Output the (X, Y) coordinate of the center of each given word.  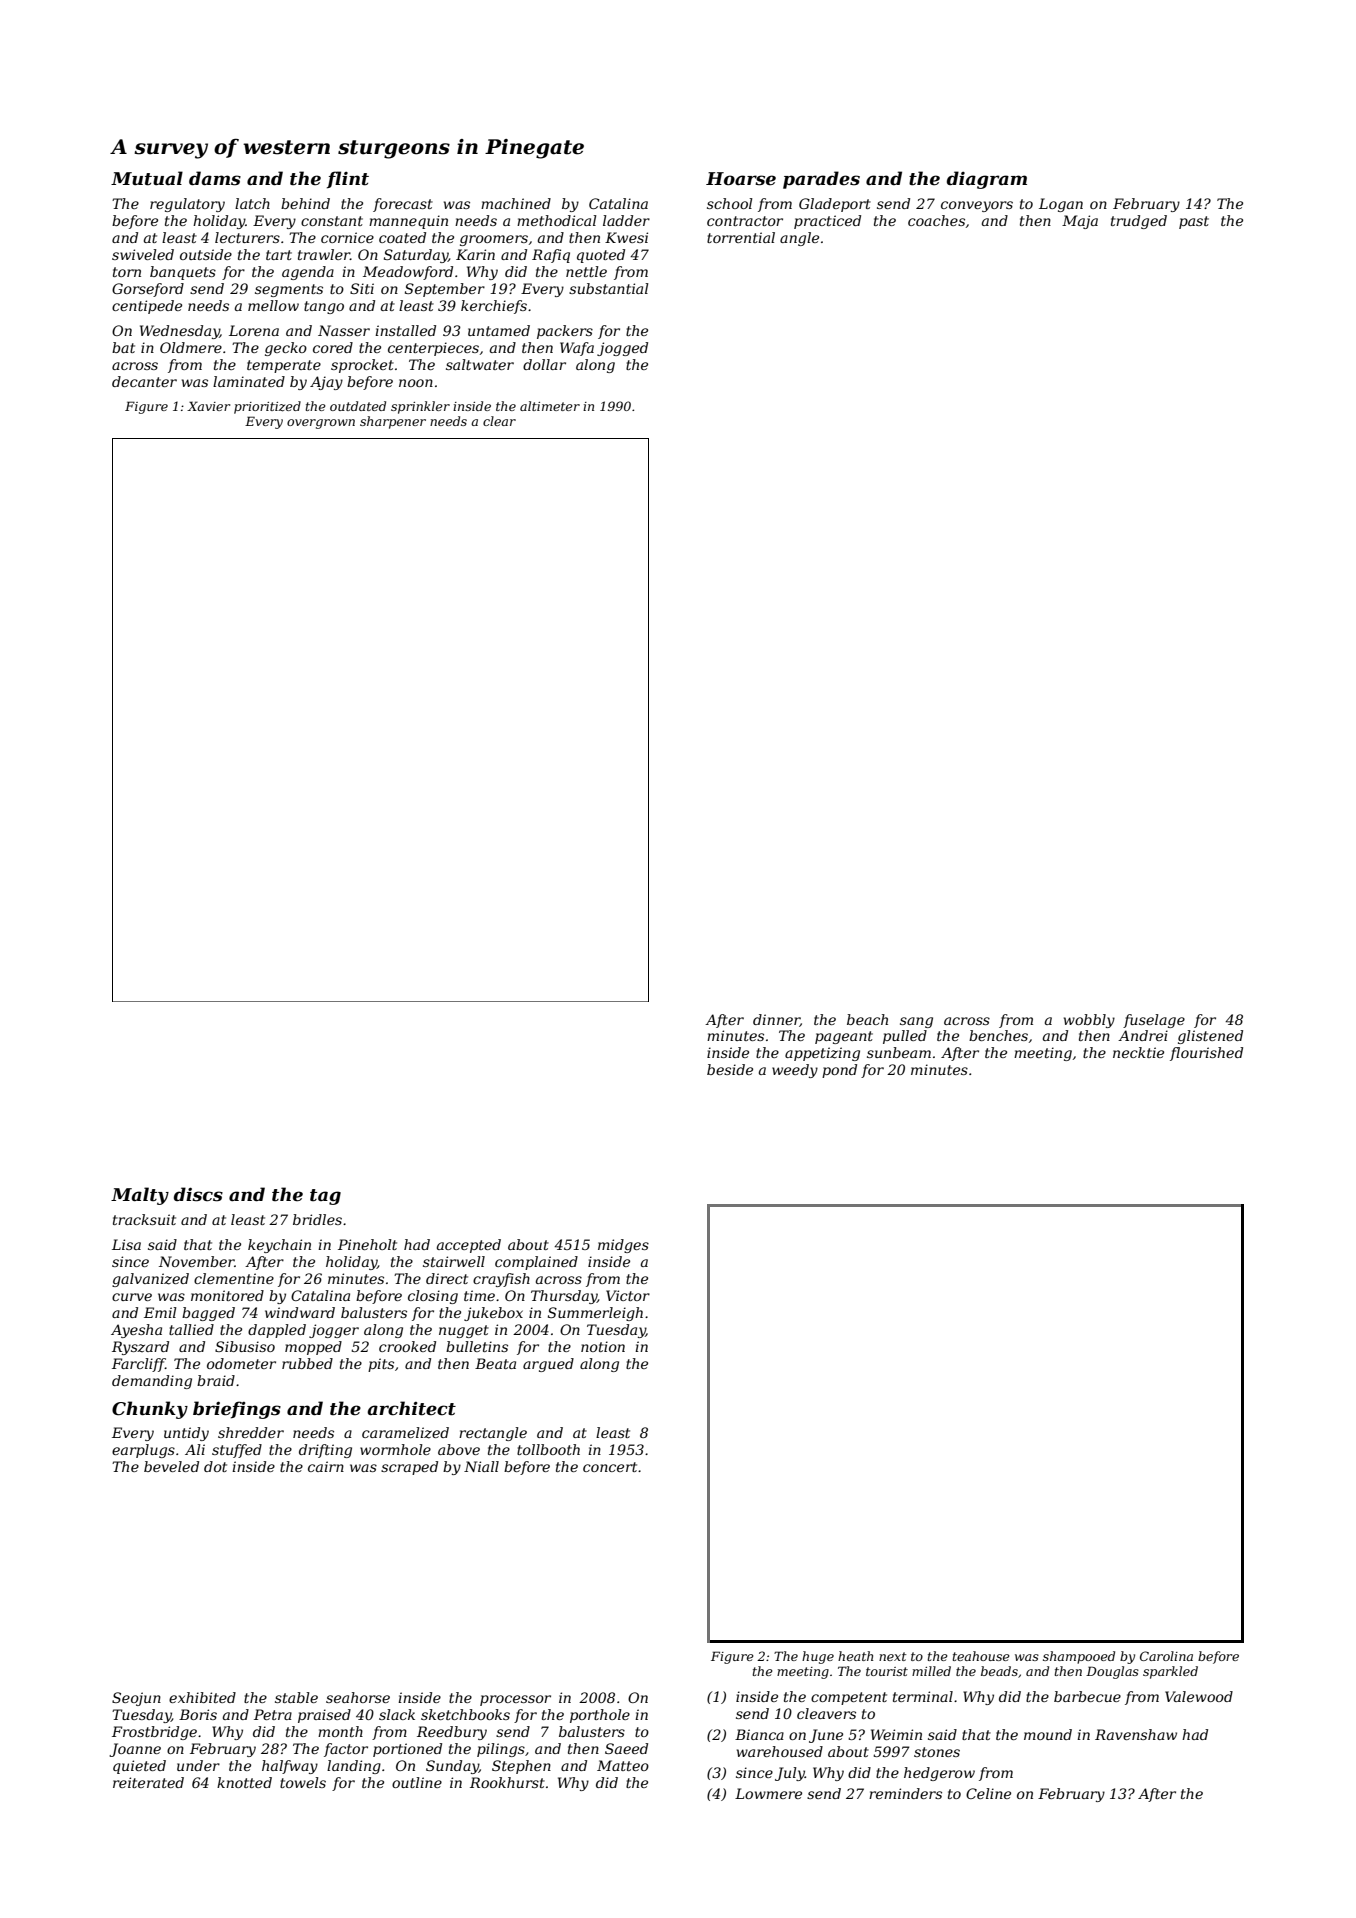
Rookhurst (507, 1782)
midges (623, 1246)
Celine (988, 1793)
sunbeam (899, 1052)
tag (325, 1197)
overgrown (321, 424)
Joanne (135, 1750)
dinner (776, 1020)
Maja (1080, 222)
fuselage (1154, 1021)
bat (123, 347)
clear (499, 421)
